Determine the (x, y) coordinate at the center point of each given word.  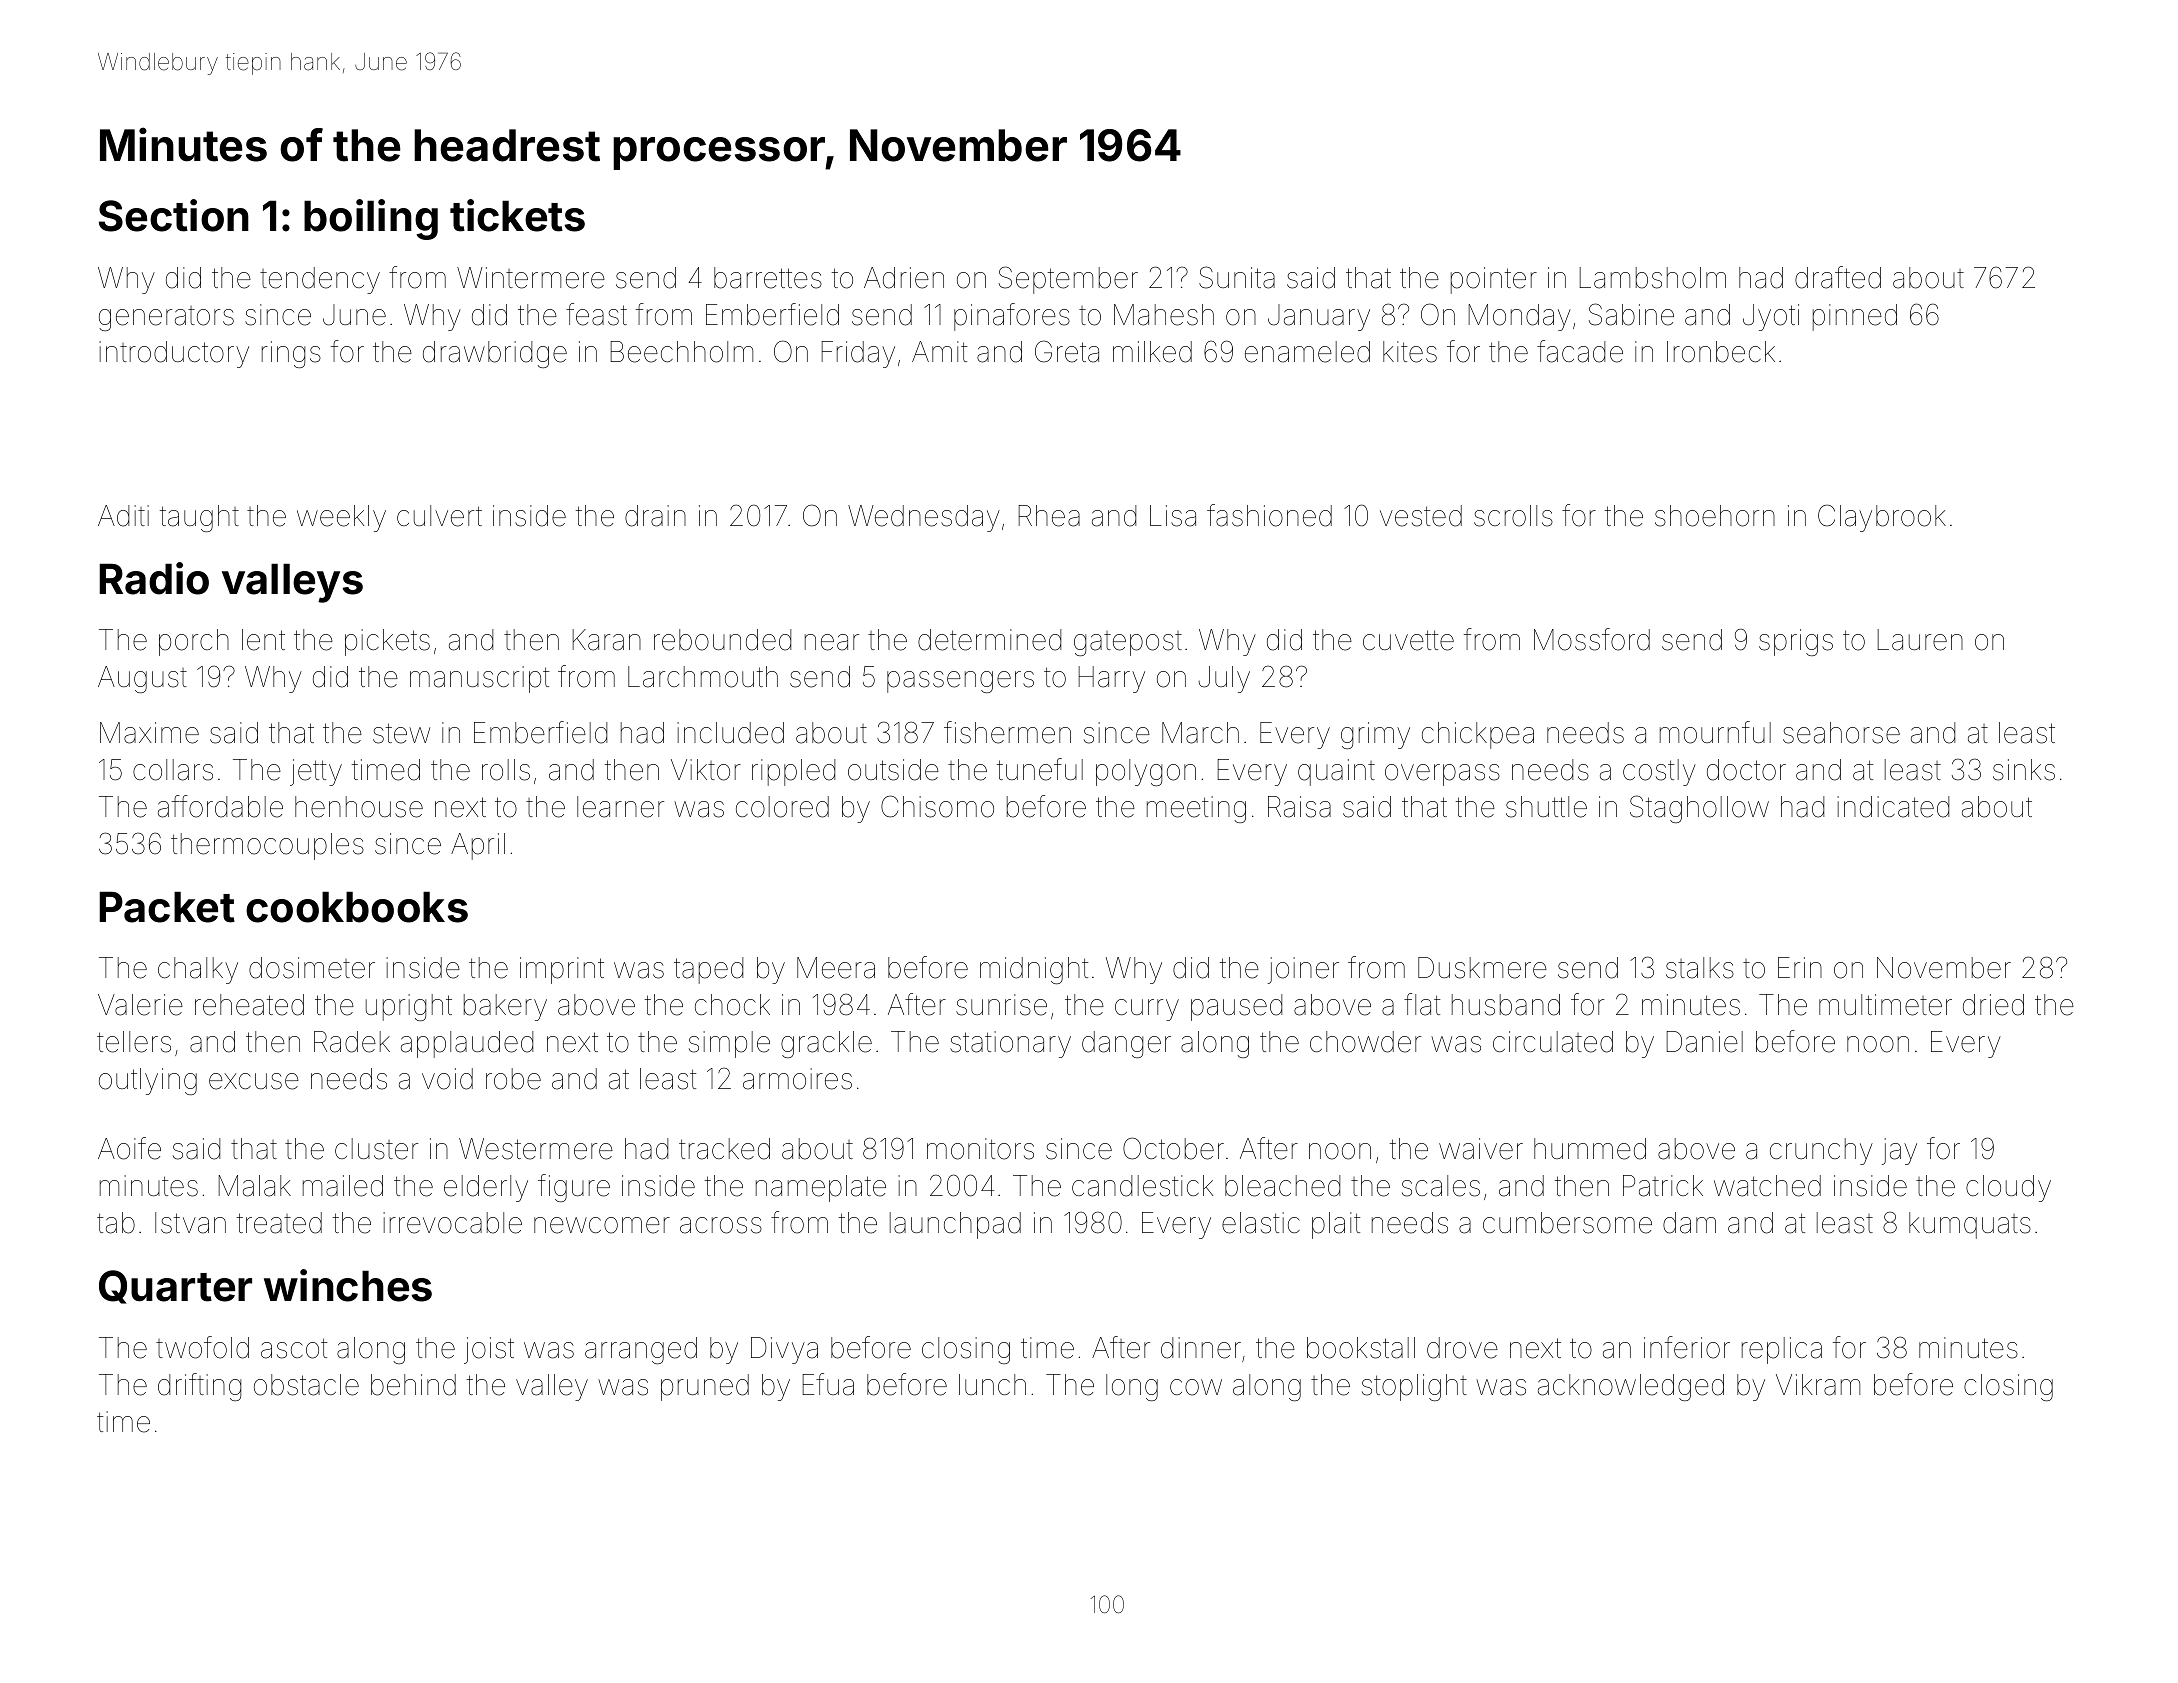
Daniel (1705, 1042)
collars (173, 770)
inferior (1687, 1347)
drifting (199, 1387)
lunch (992, 1384)
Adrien (904, 278)
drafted (1838, 277)
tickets (517, 215)
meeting (1196, 809)
